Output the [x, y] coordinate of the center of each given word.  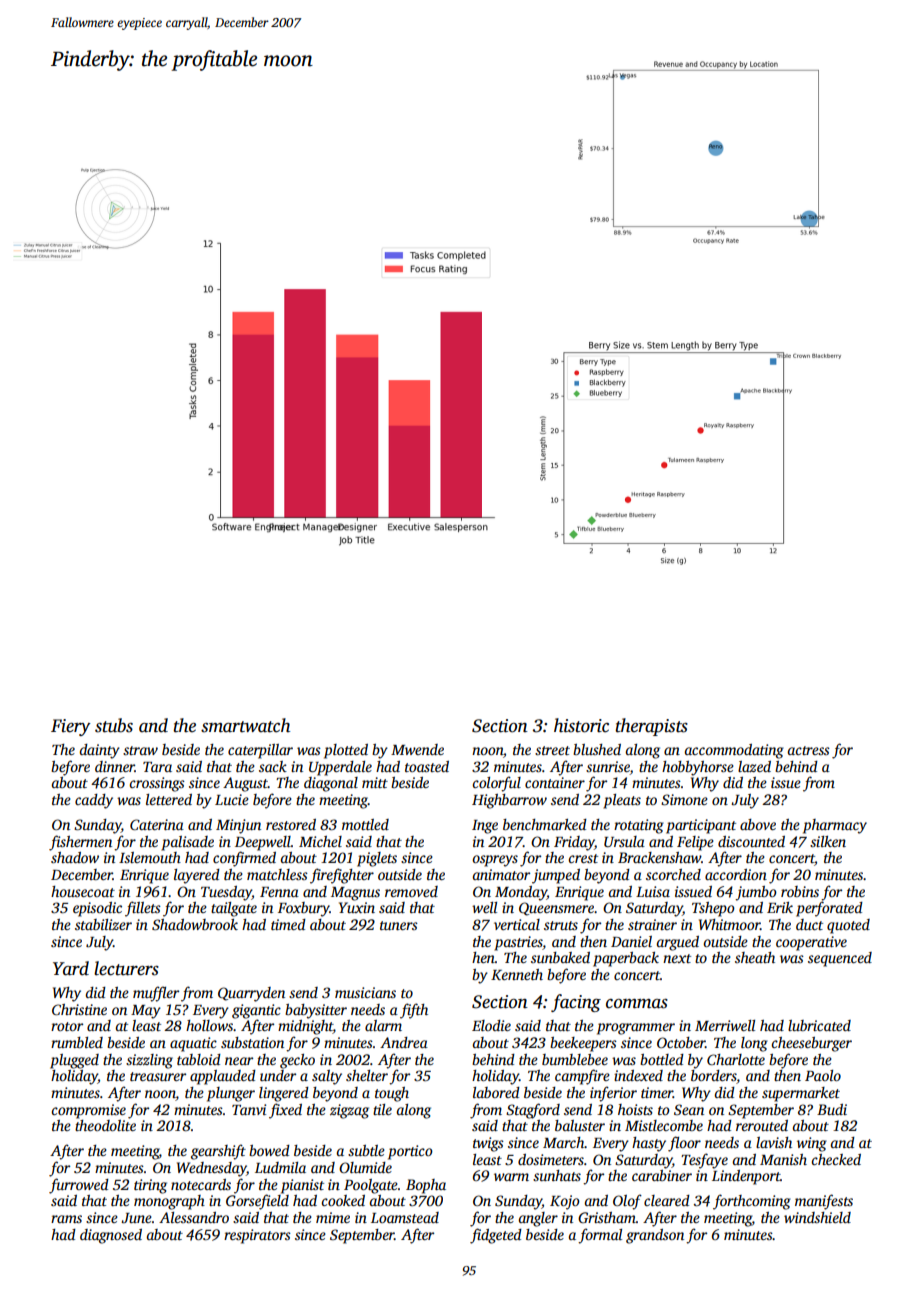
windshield [817, 1217]
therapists [651, 727]
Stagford [533, 1111]
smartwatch [245, 725]
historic [581, 725]
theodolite [105, 1125]
